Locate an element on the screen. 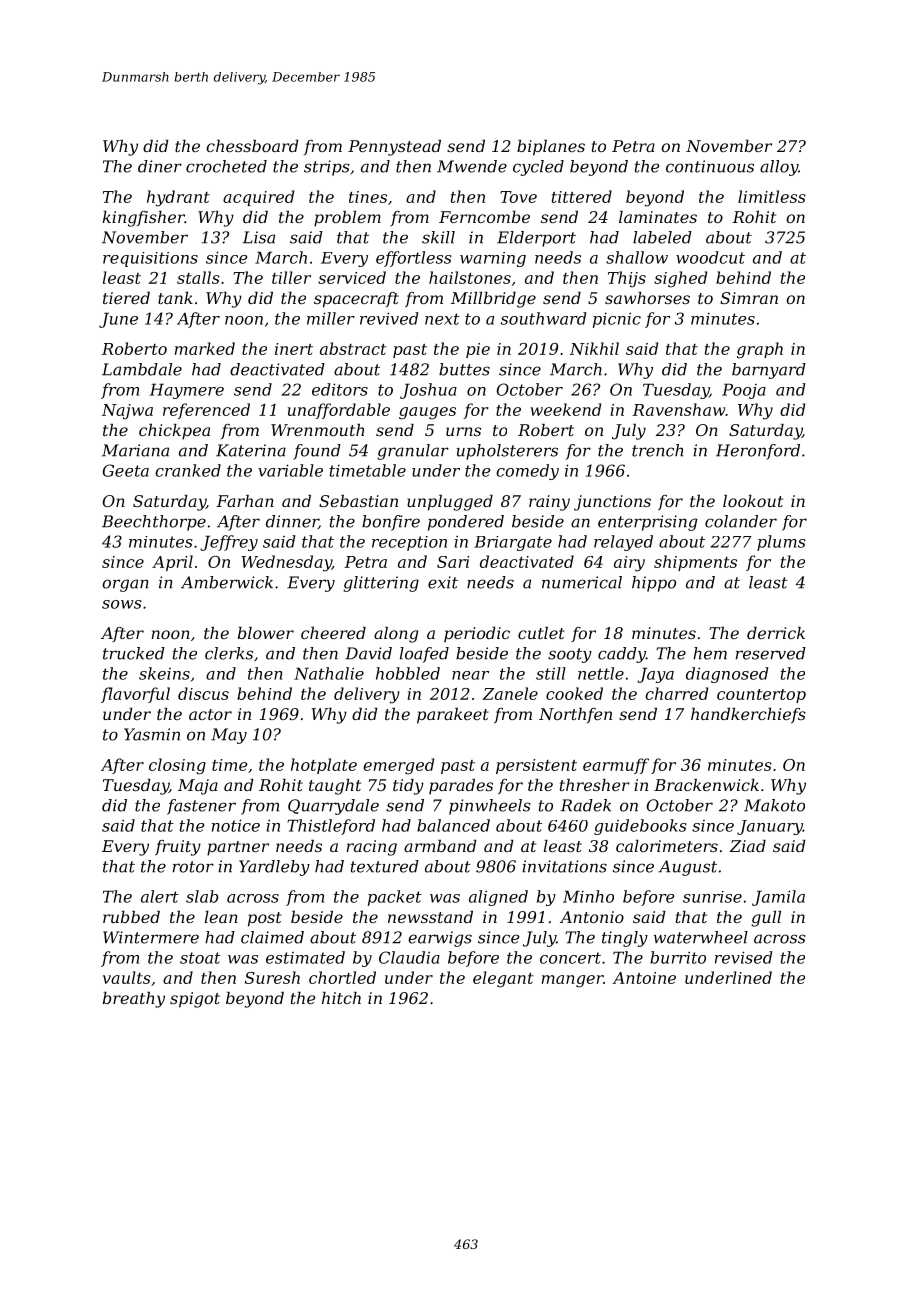  Mwende is located at coordinates (472, 166).
